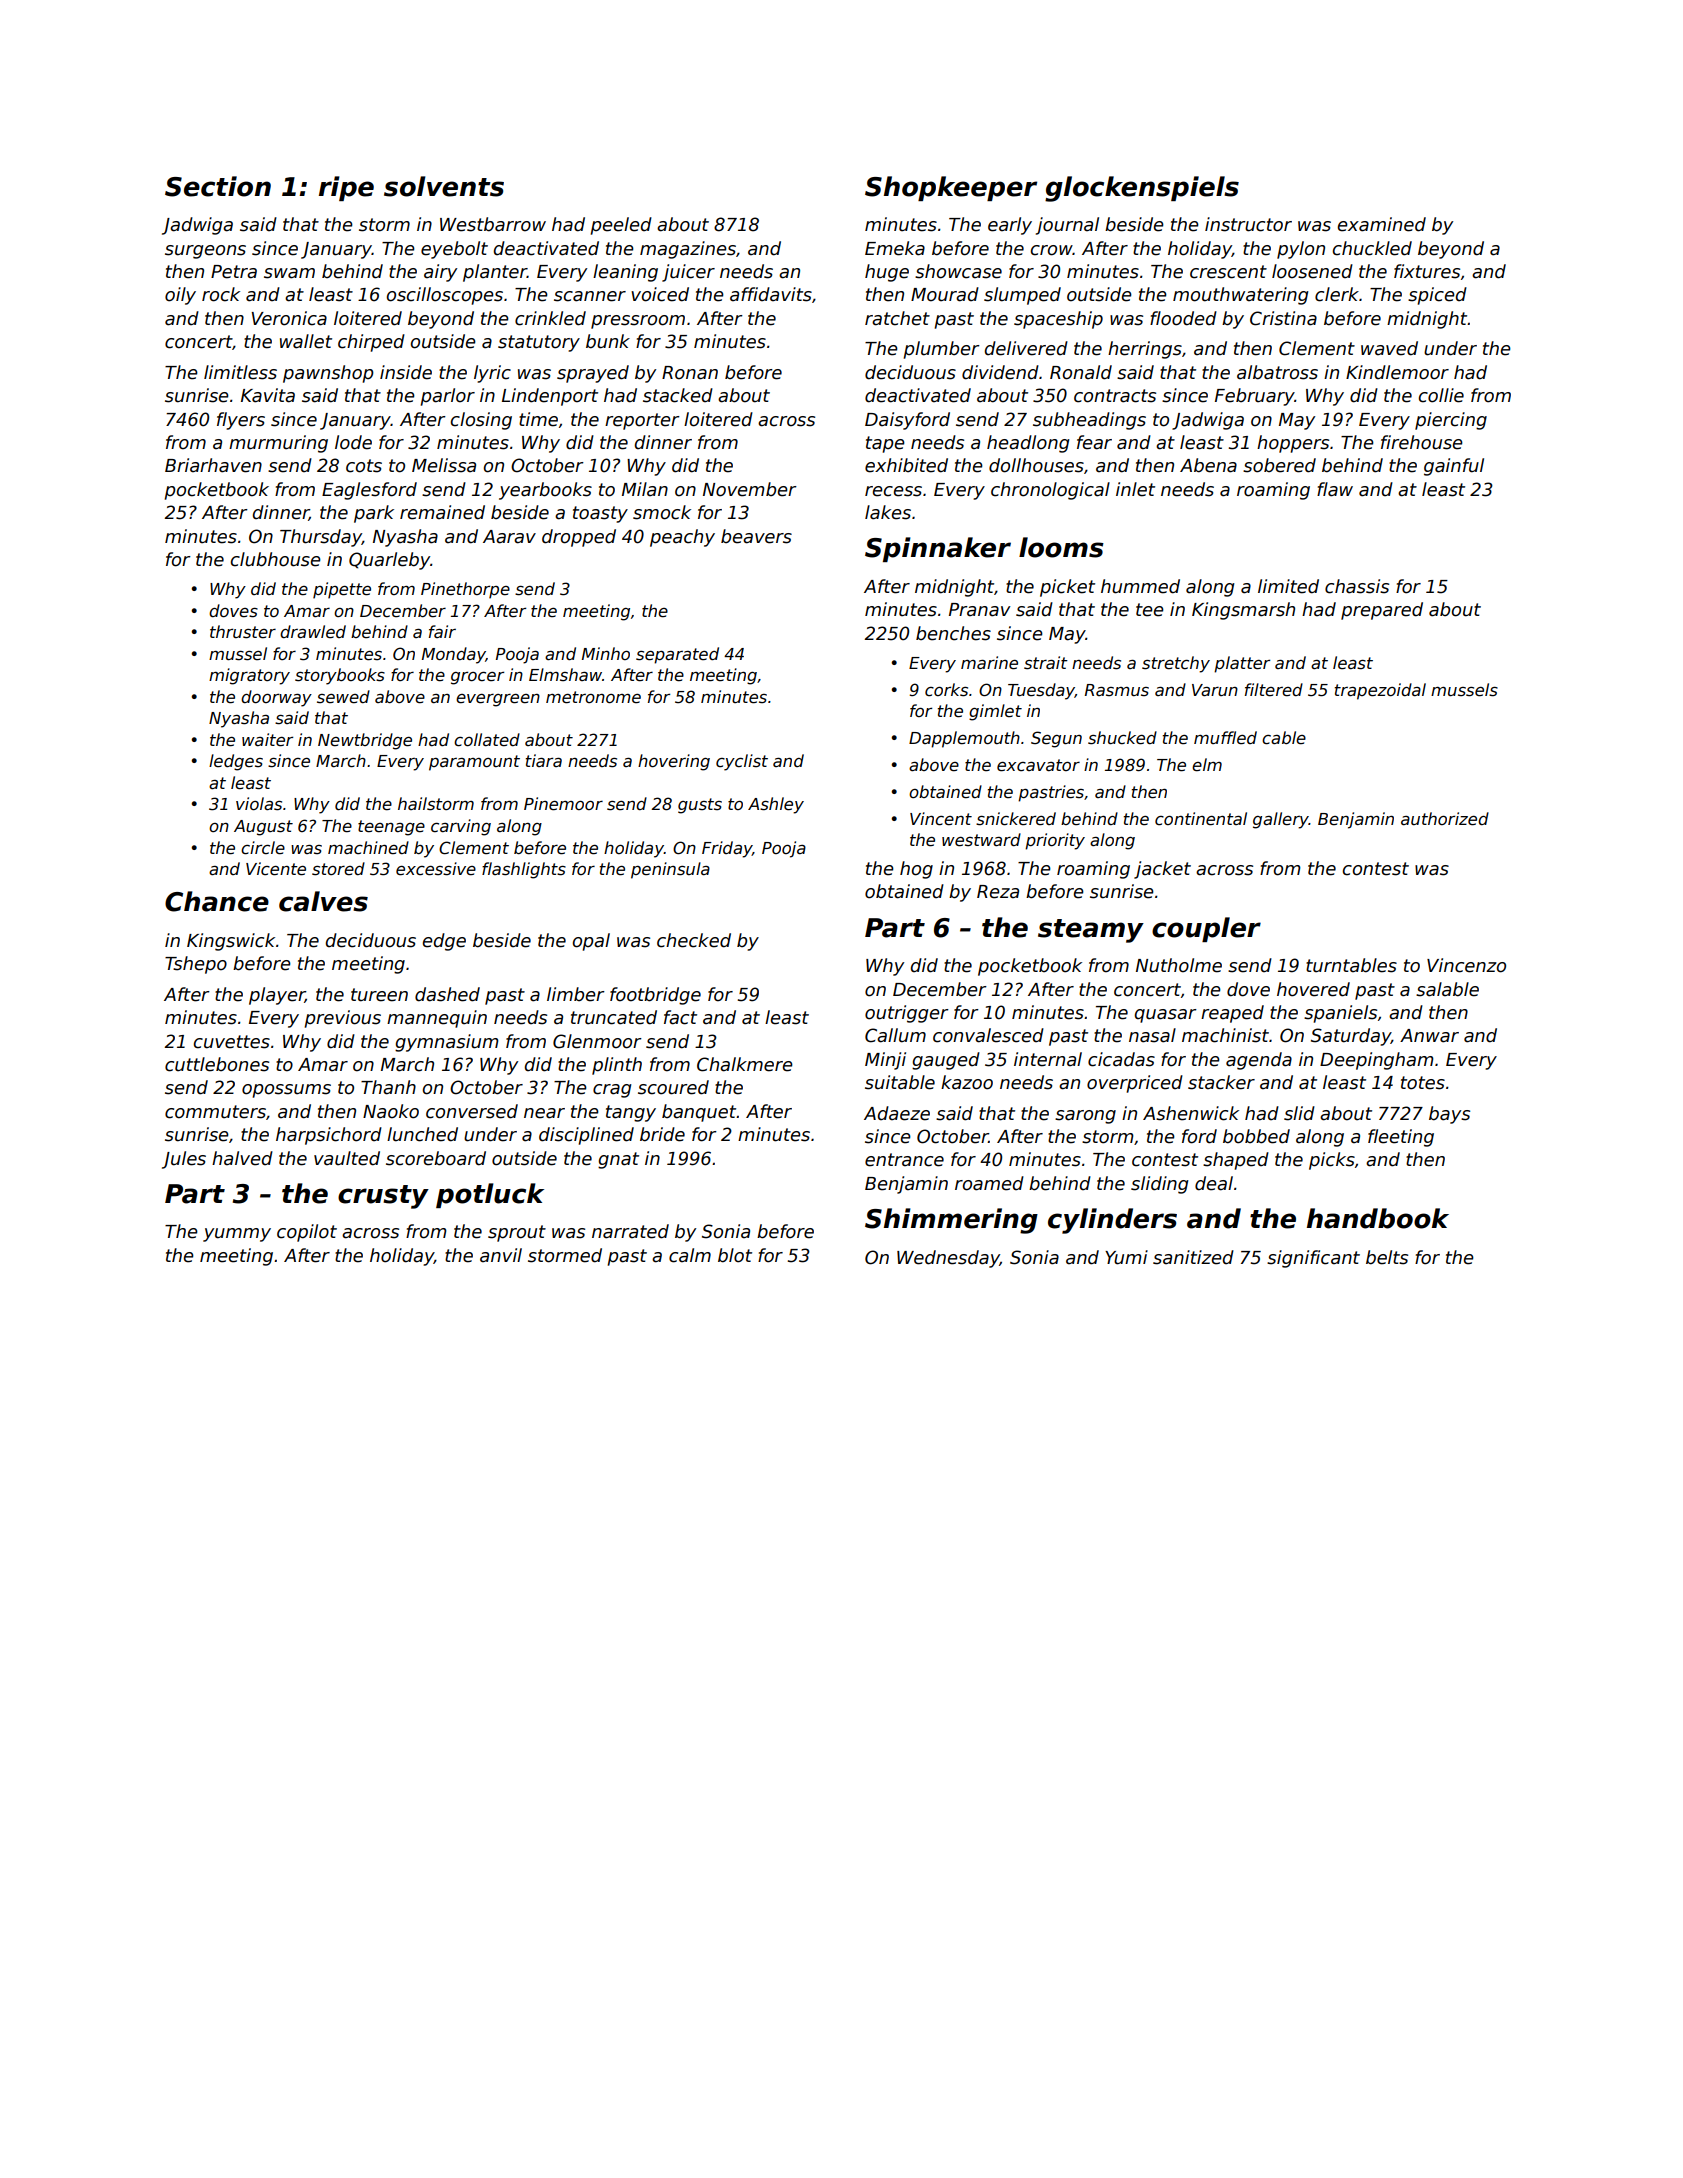 Image resolution: width=1683 pixels, height=2178 pixels. I want to click on Chance, so click(217, 901).
